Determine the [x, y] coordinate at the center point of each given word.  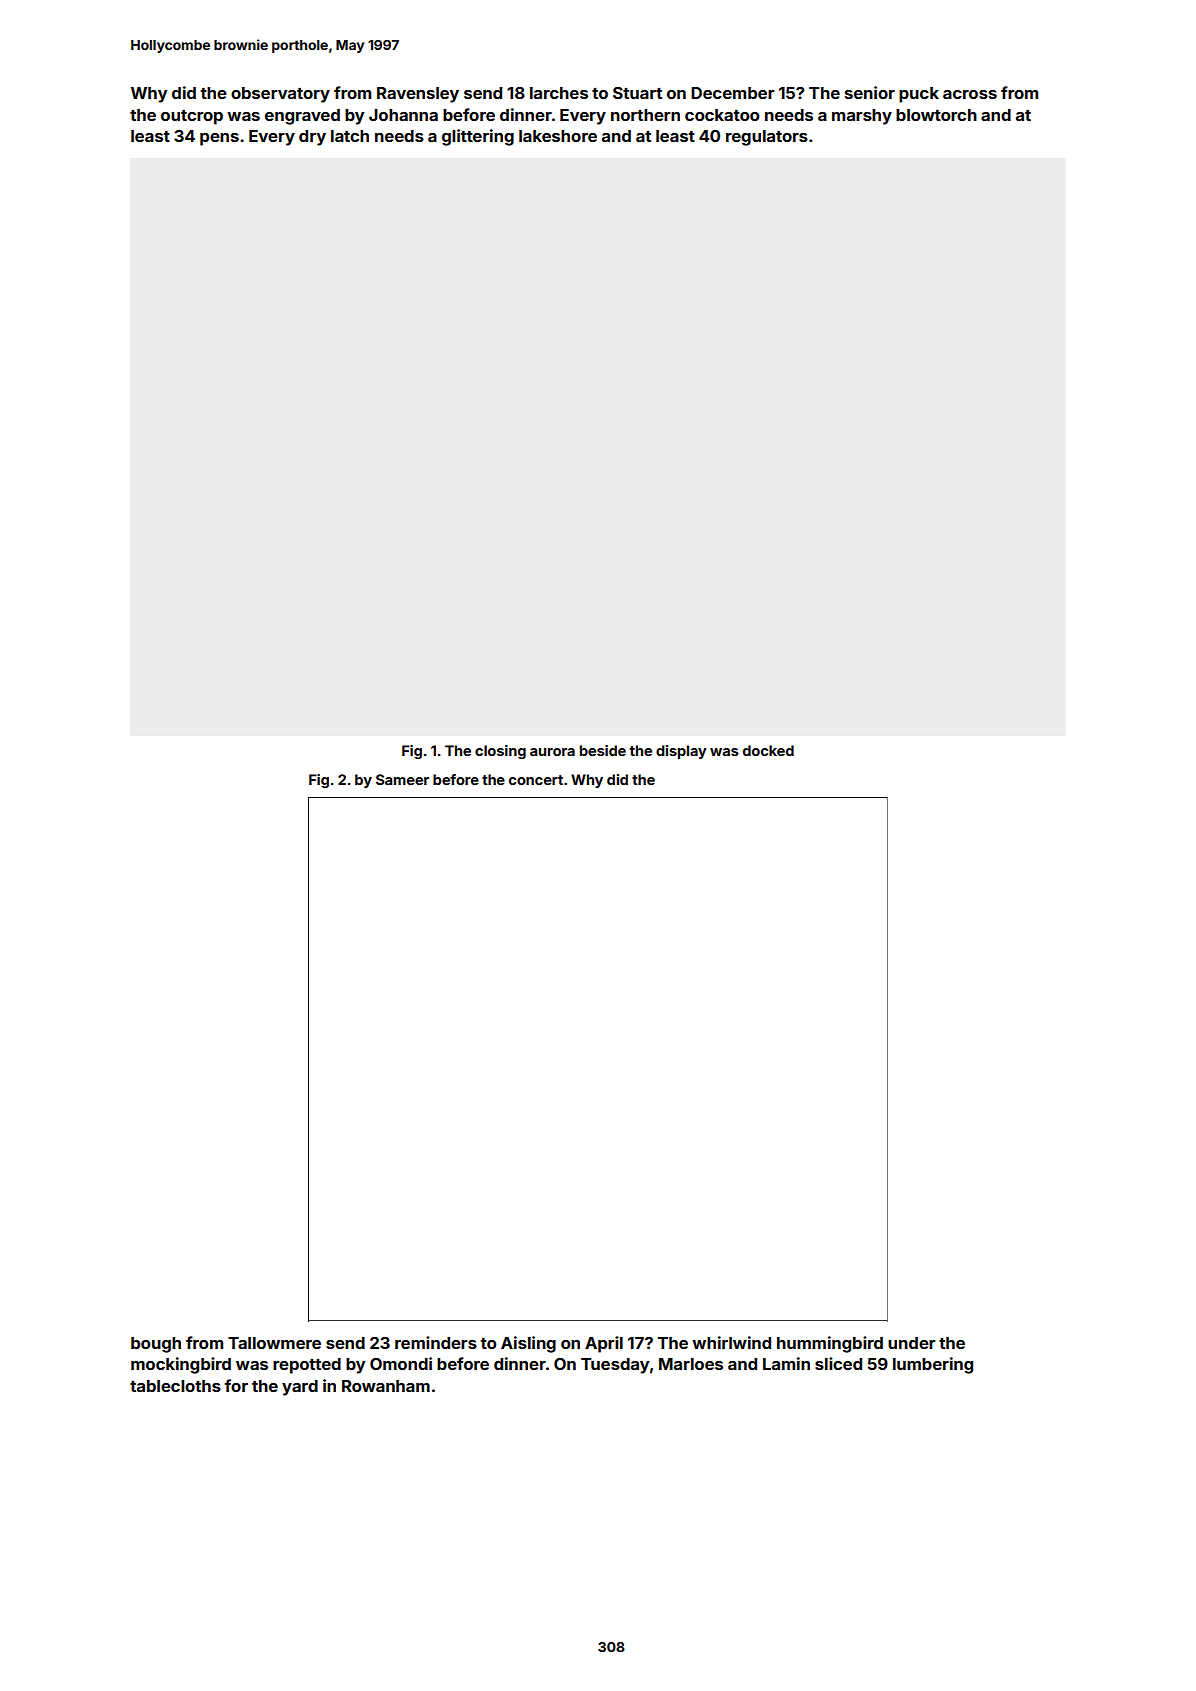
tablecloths [175, 1386]
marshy [862, 117]
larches [559, 93]
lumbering [933, 1365]
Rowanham [386, 1386]
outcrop [192, 117]
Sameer [402, 779]
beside [603, 750]
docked [768, 750]
